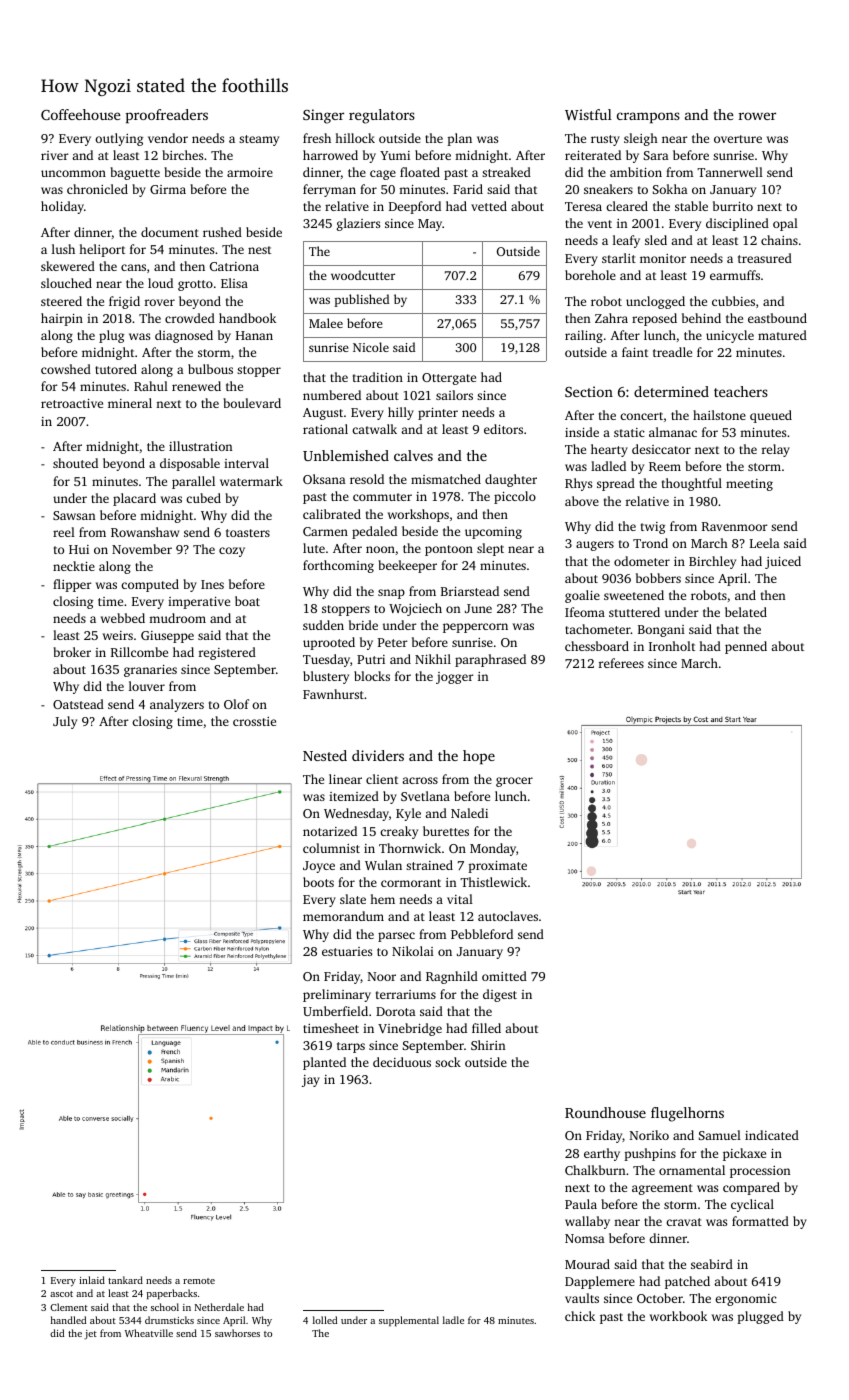  What do you see at coordinates (55, 155) in the document?
I see `river` at bounding box center [55, 155].
